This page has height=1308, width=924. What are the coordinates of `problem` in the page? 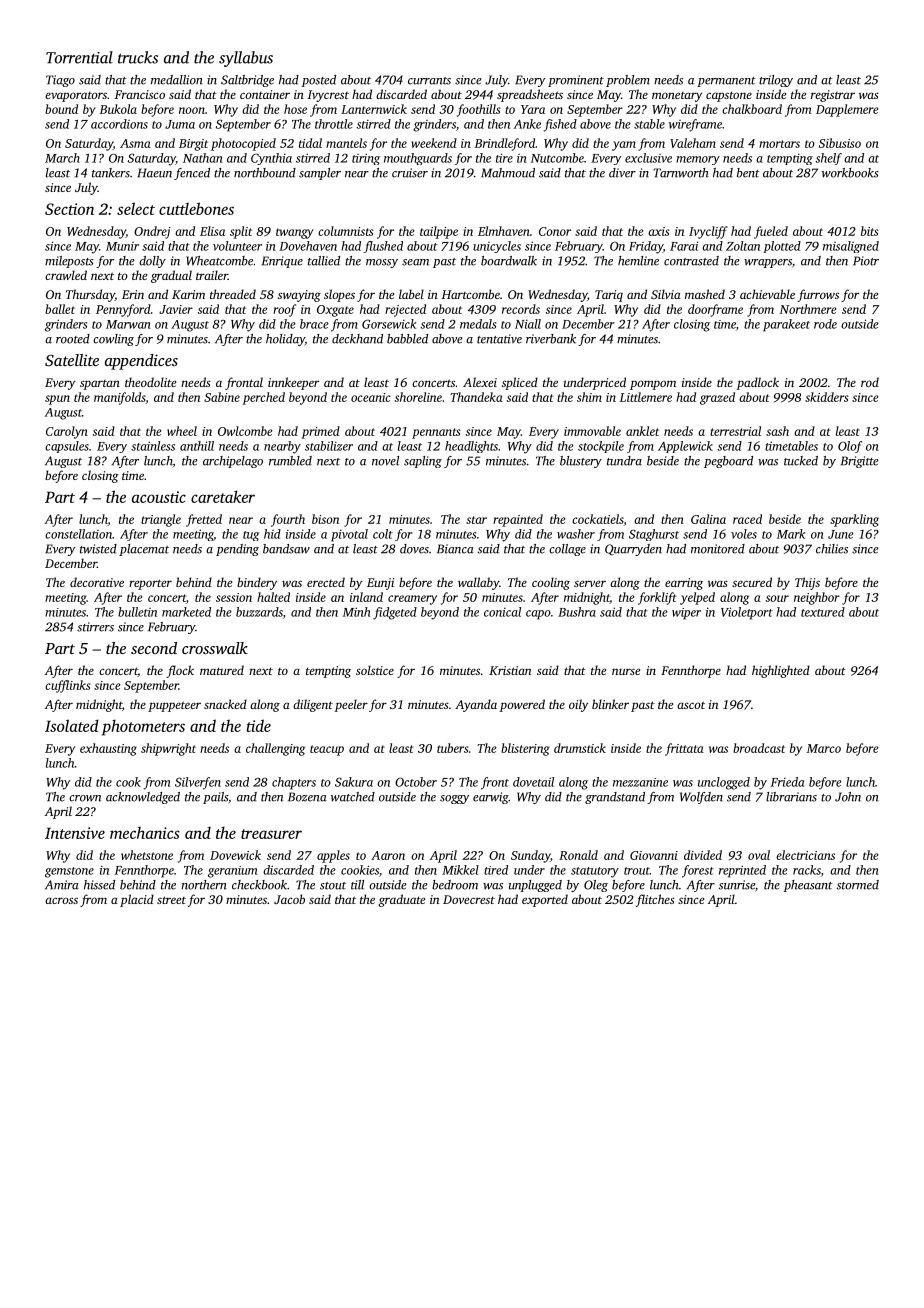 It's located at (628, 81).
